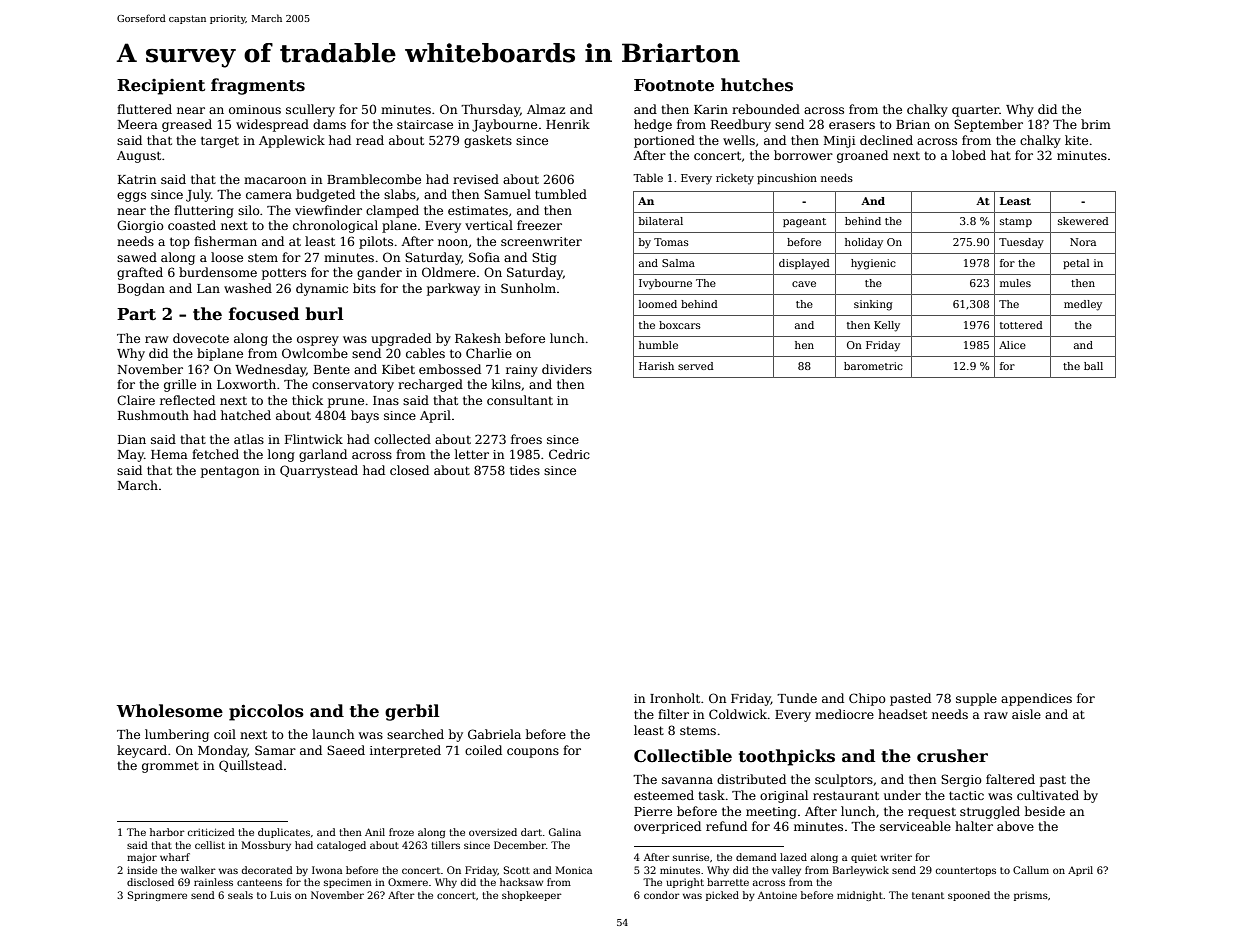 The height and width of the screenshot is (952, 1233). What do you see at coordinates (1036, 699) in the screenshot?
I see `appendices` at bounding box center [1036, 699].
